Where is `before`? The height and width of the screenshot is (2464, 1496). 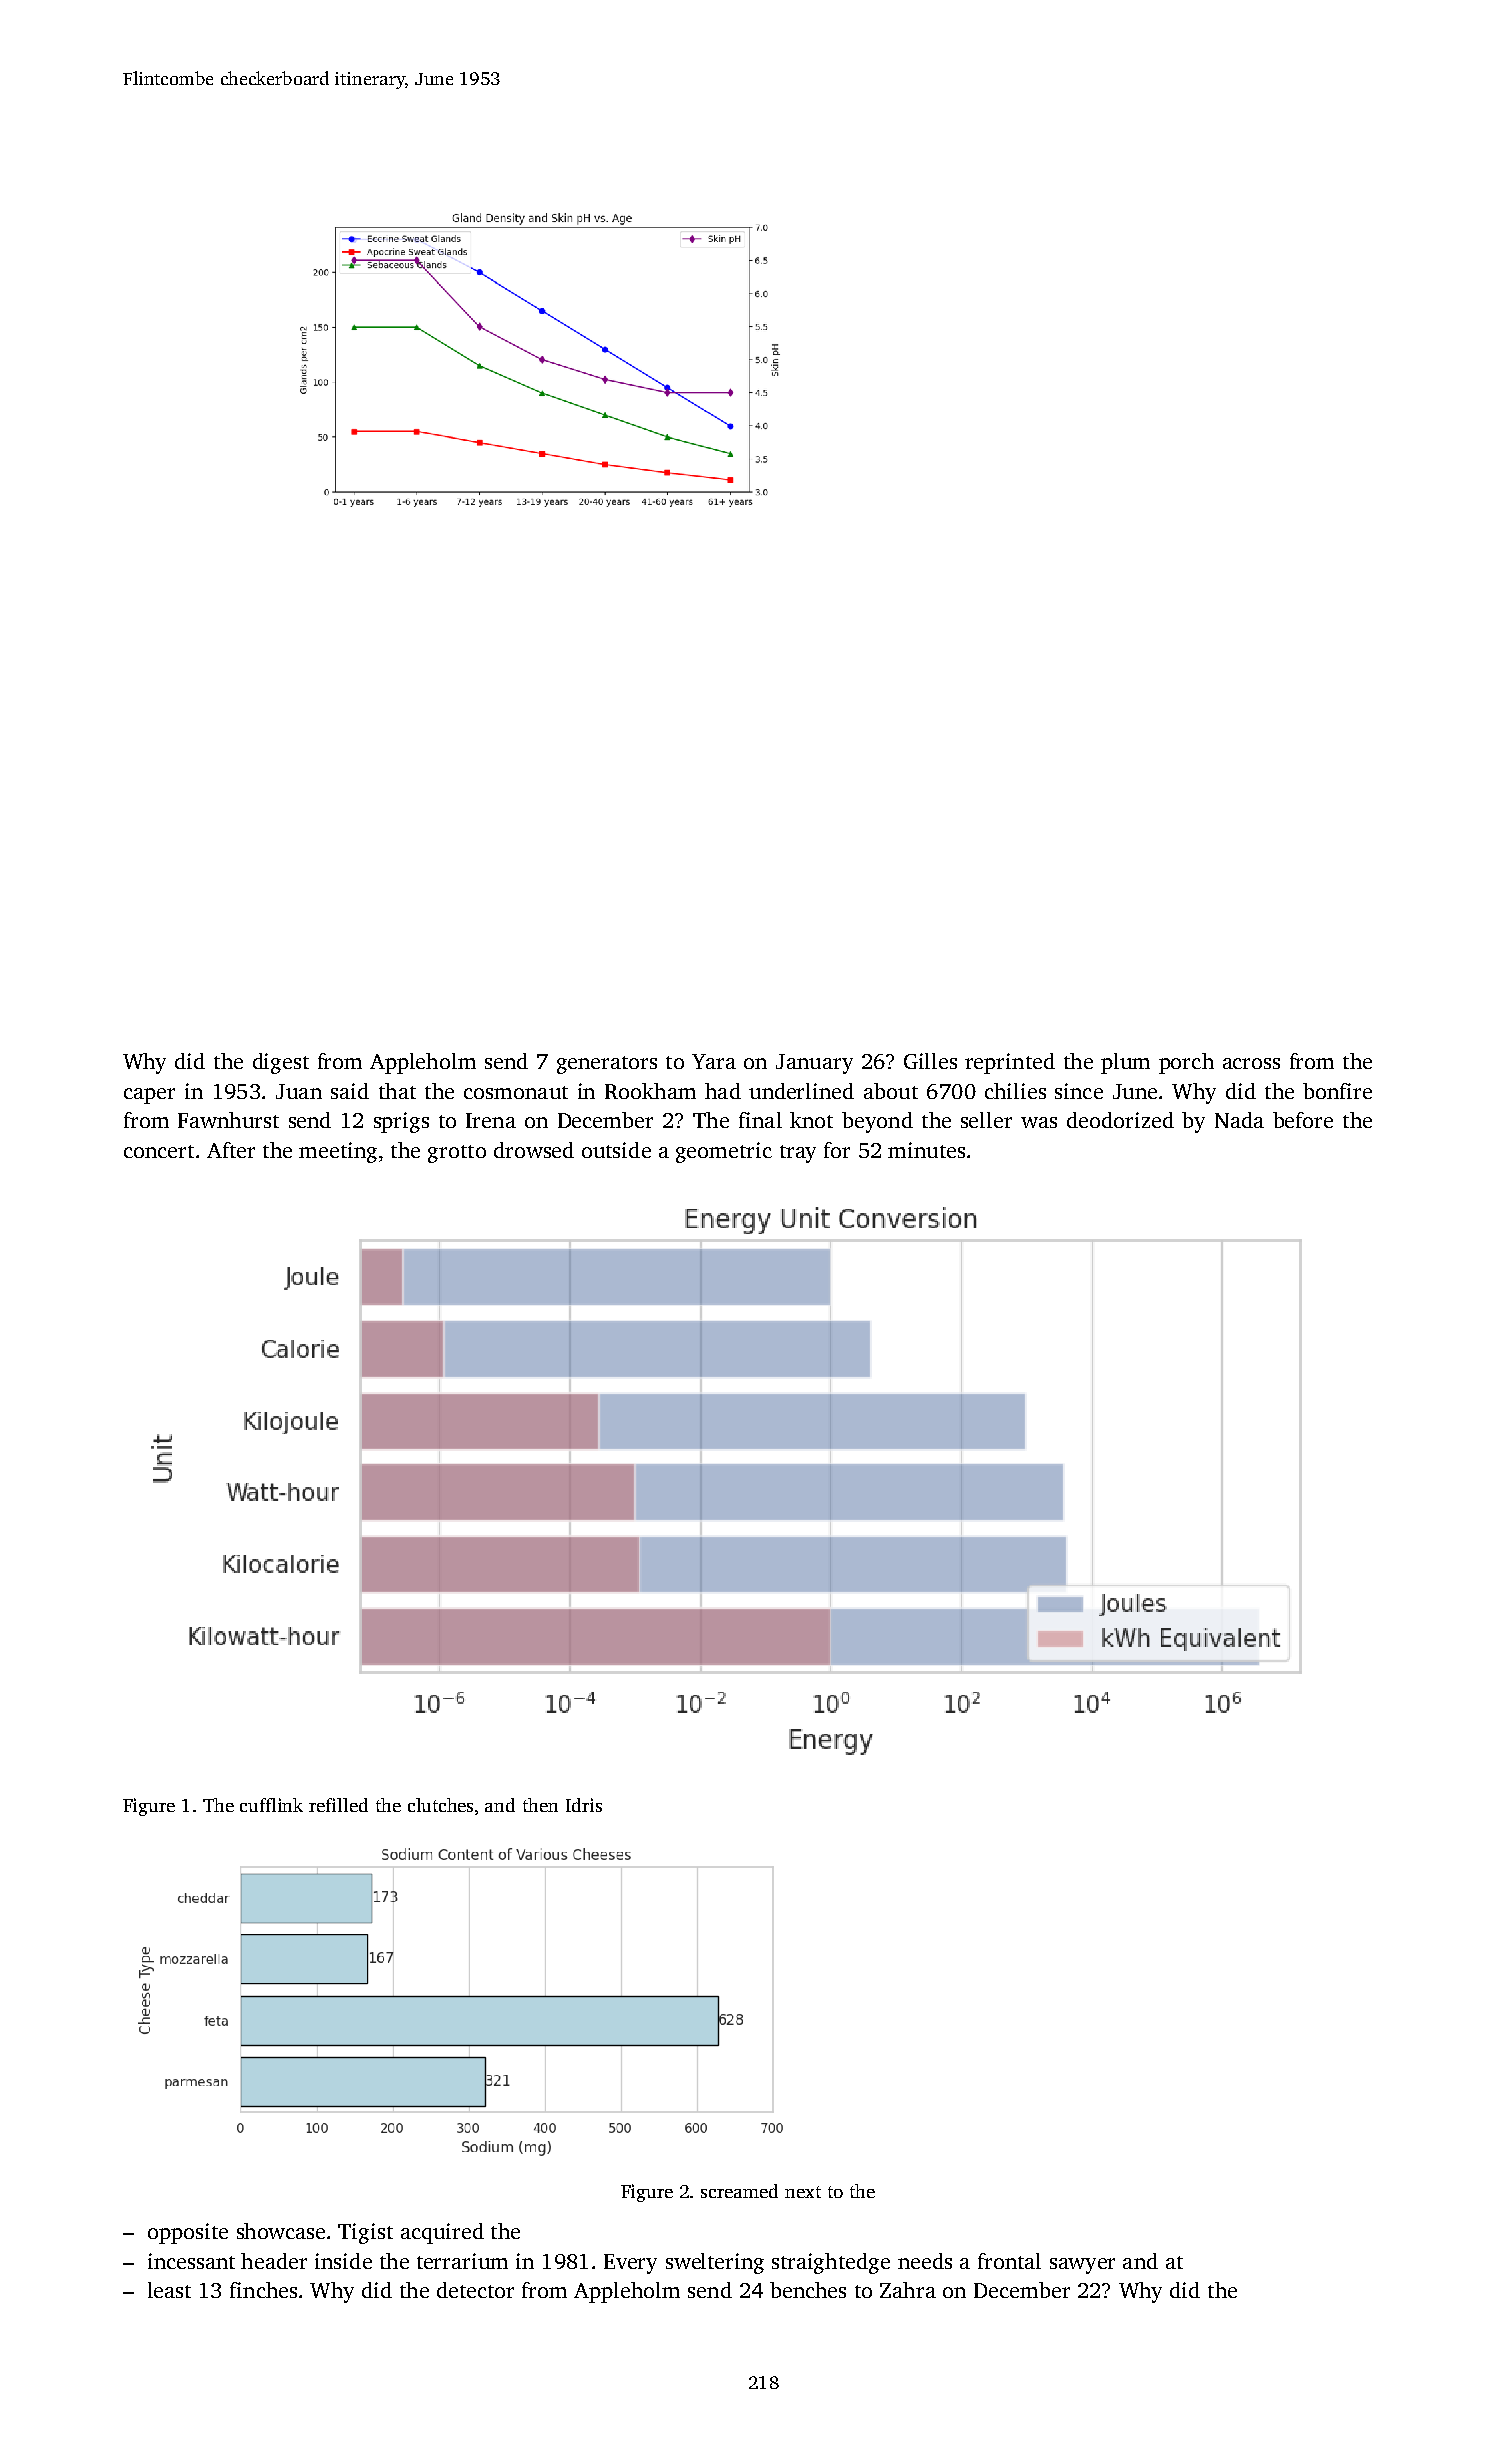
before is located at coordinates (1303, 1120).
